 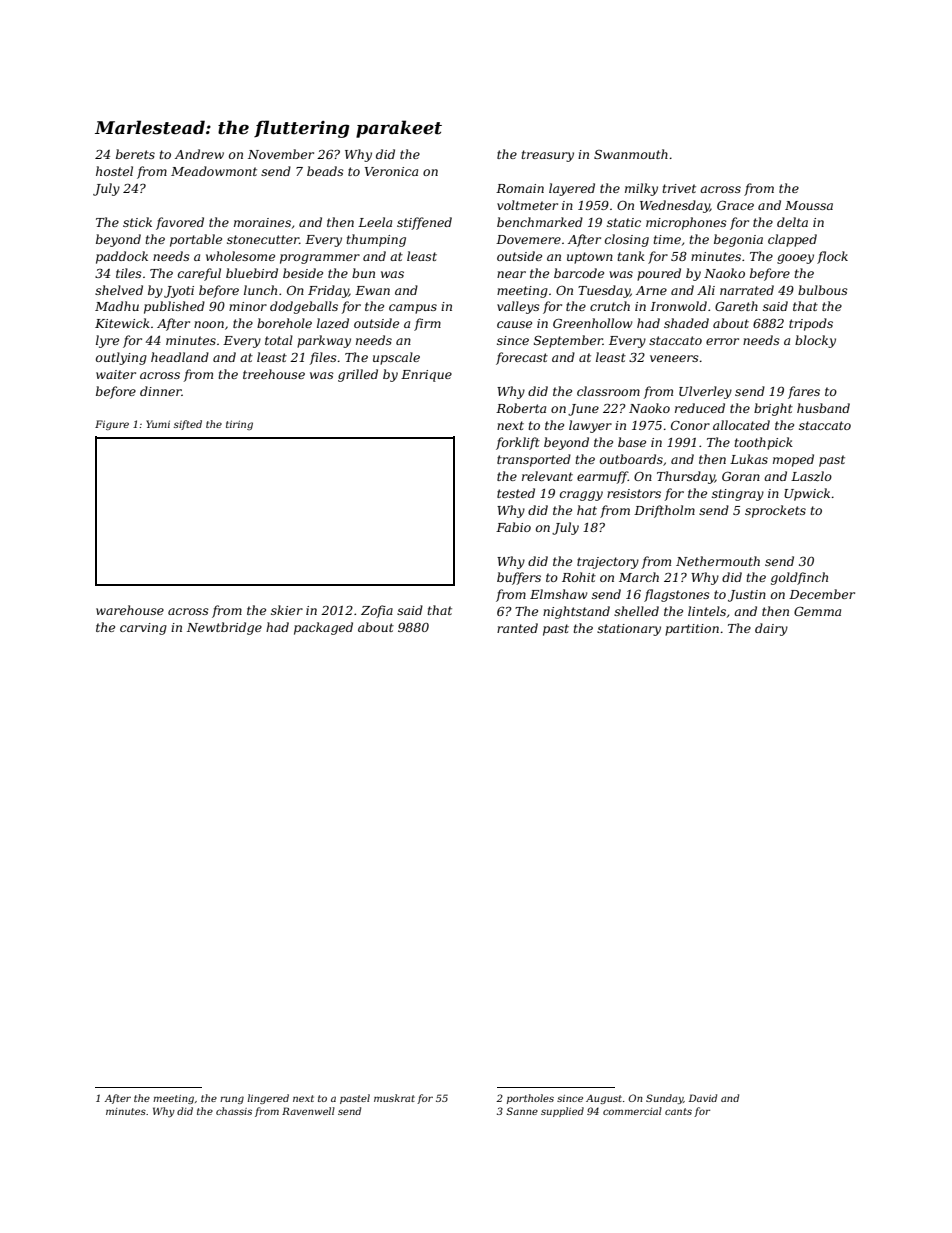 I want to click on Newtbridge, so click(x=224, y=628).
